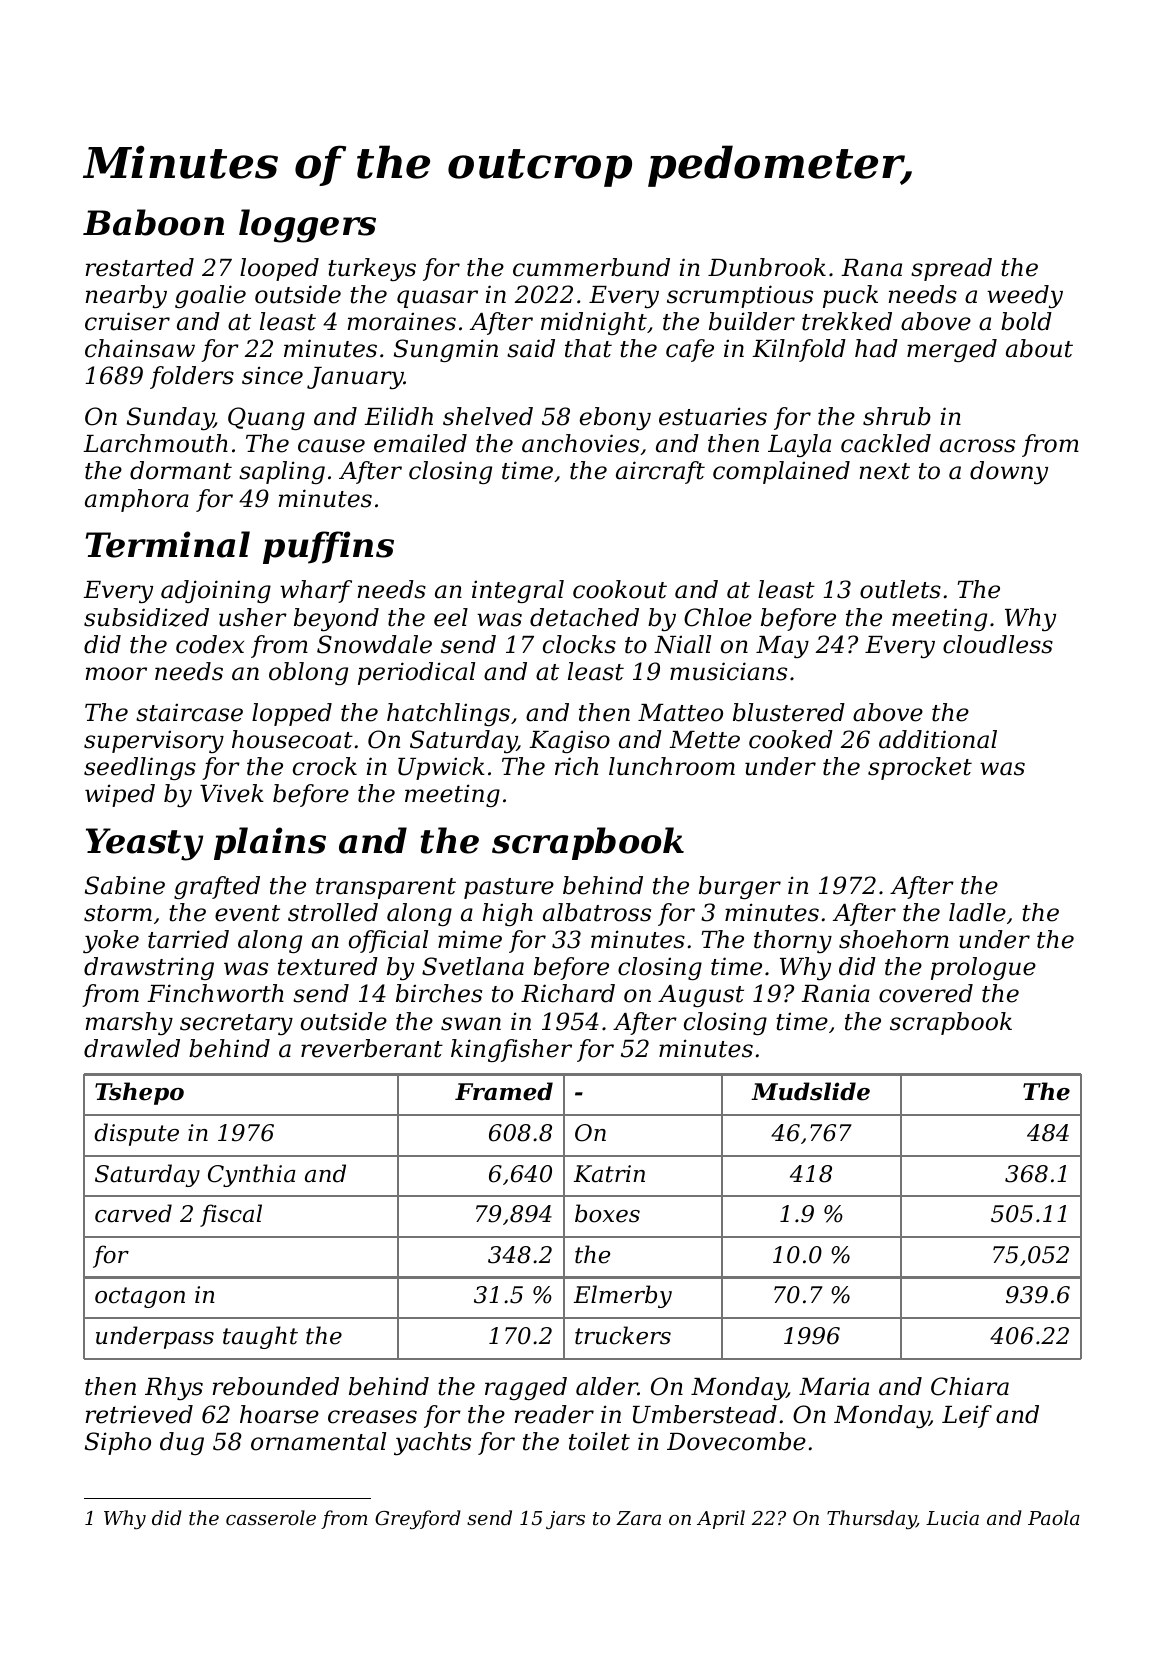  Describe the element at coordinates (181, 470) in the screenshot. I see `dormant` at that location.
